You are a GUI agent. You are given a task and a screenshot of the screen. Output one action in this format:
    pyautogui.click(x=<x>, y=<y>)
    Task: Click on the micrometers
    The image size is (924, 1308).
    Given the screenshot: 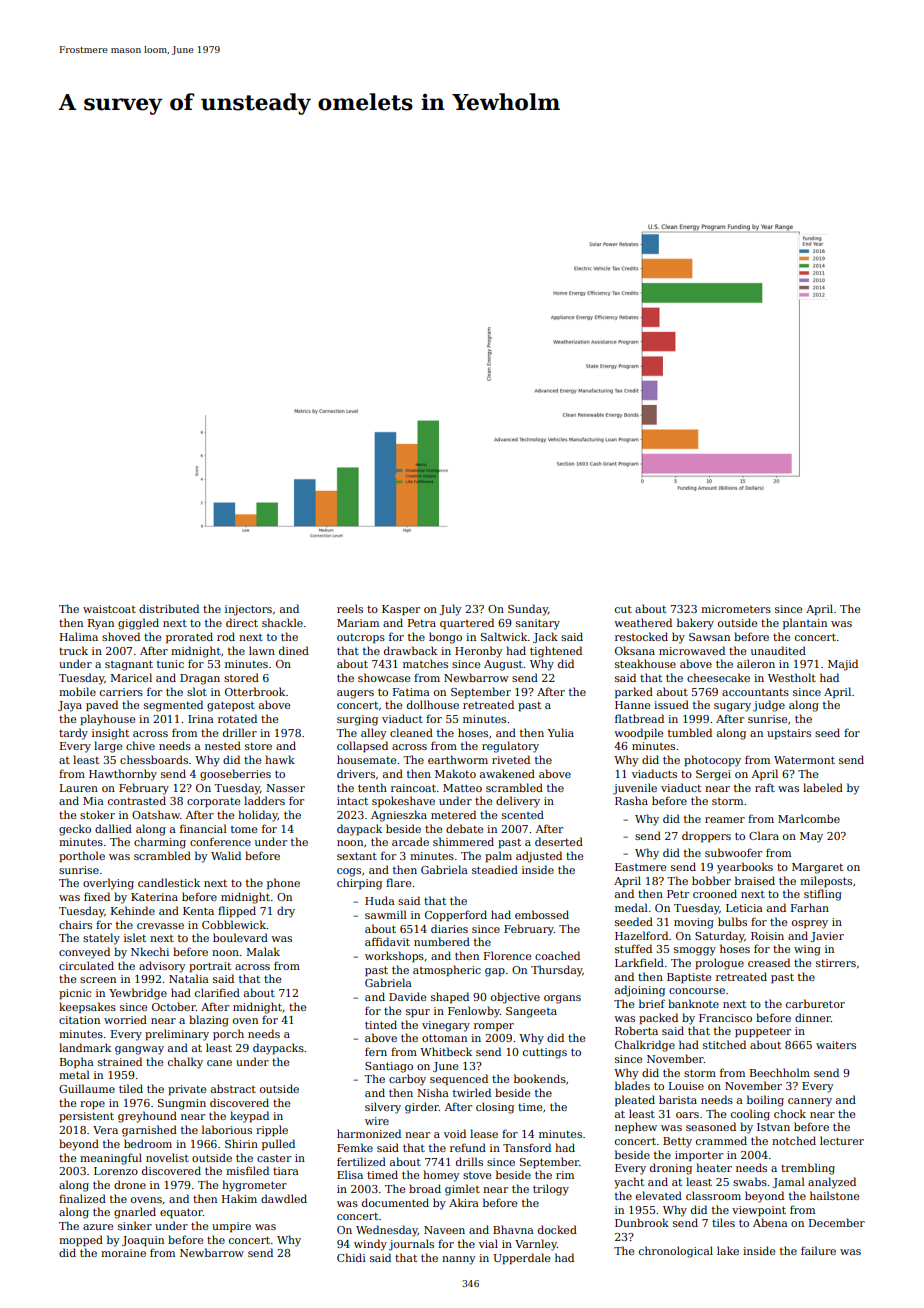 What is the action you would take?
    pyautogui.click(x=736, y=609)
